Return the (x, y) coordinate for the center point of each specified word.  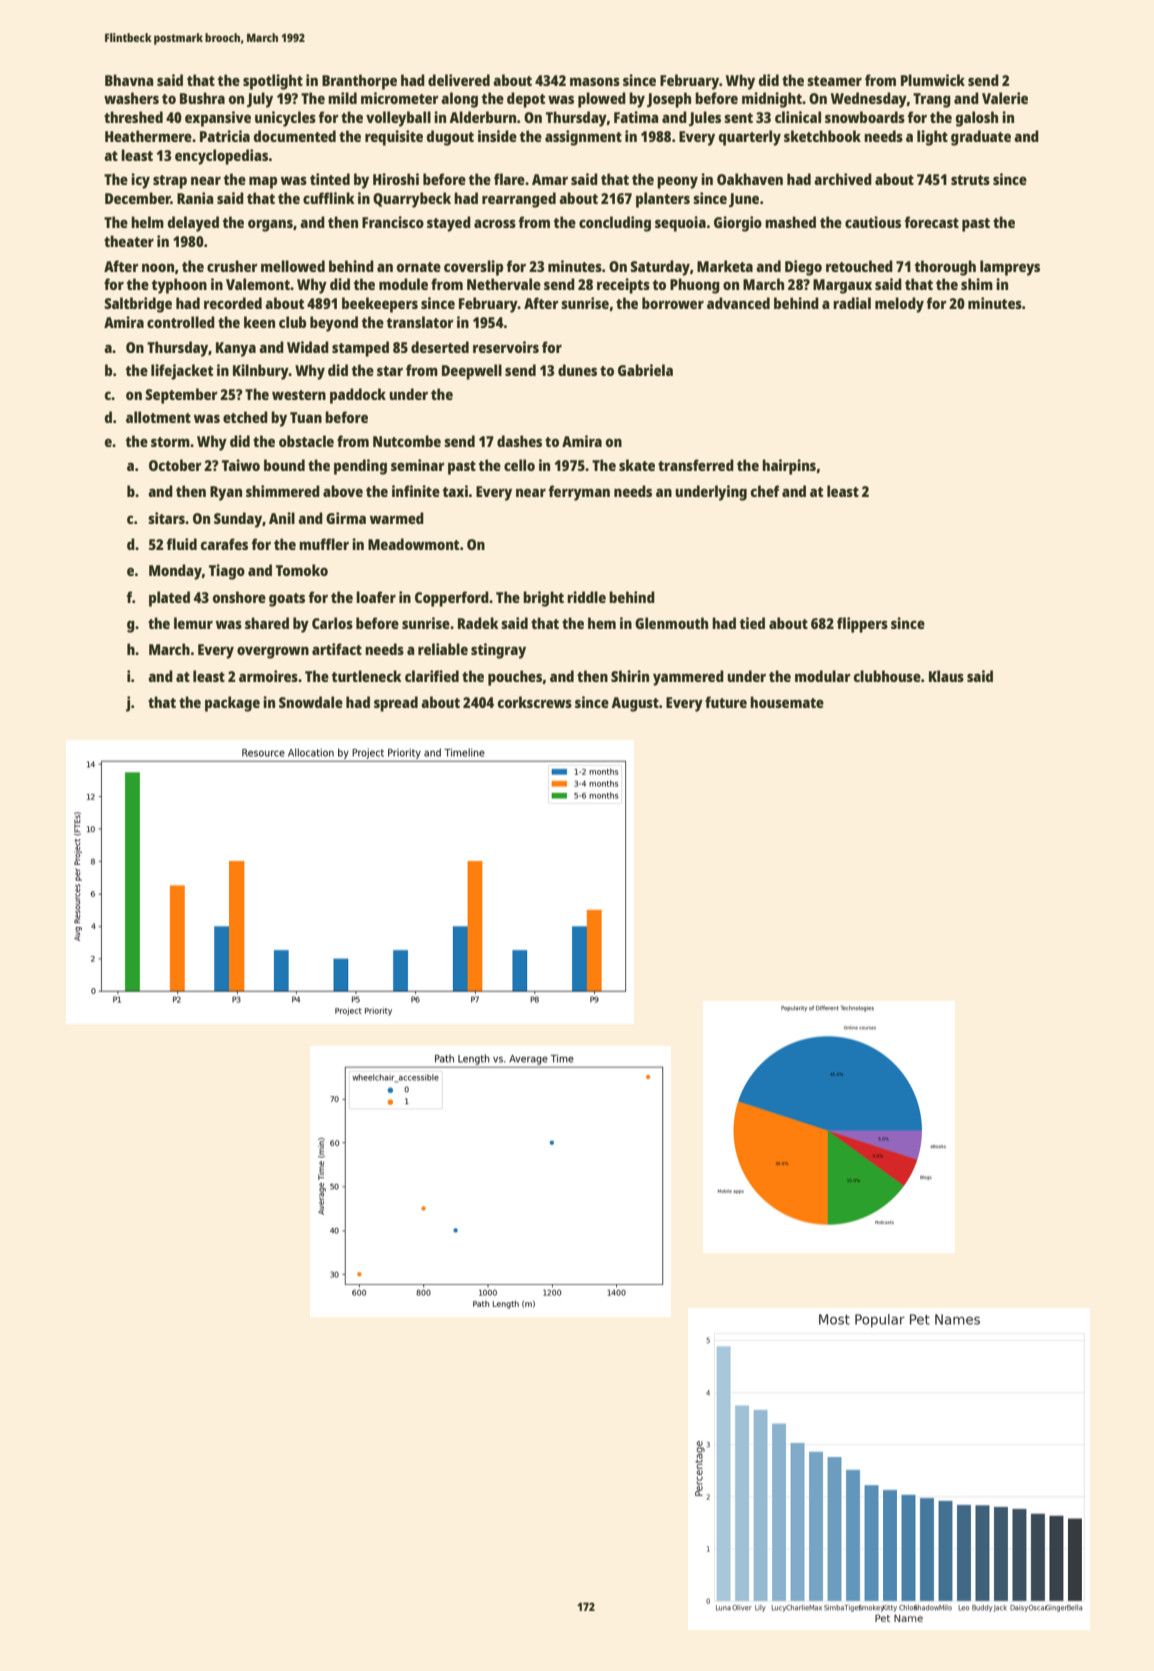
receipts (623, 286)
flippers (862, 625)
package (232, 704)
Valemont (258, 284)
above (343, 491)
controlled (181, 322)
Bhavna (129, 80)
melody (899, 305)
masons (595, 81)
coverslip (473, 268)
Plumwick (933, 80)
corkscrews (535, 702)
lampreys (1010, 268)
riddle (586, 597)
